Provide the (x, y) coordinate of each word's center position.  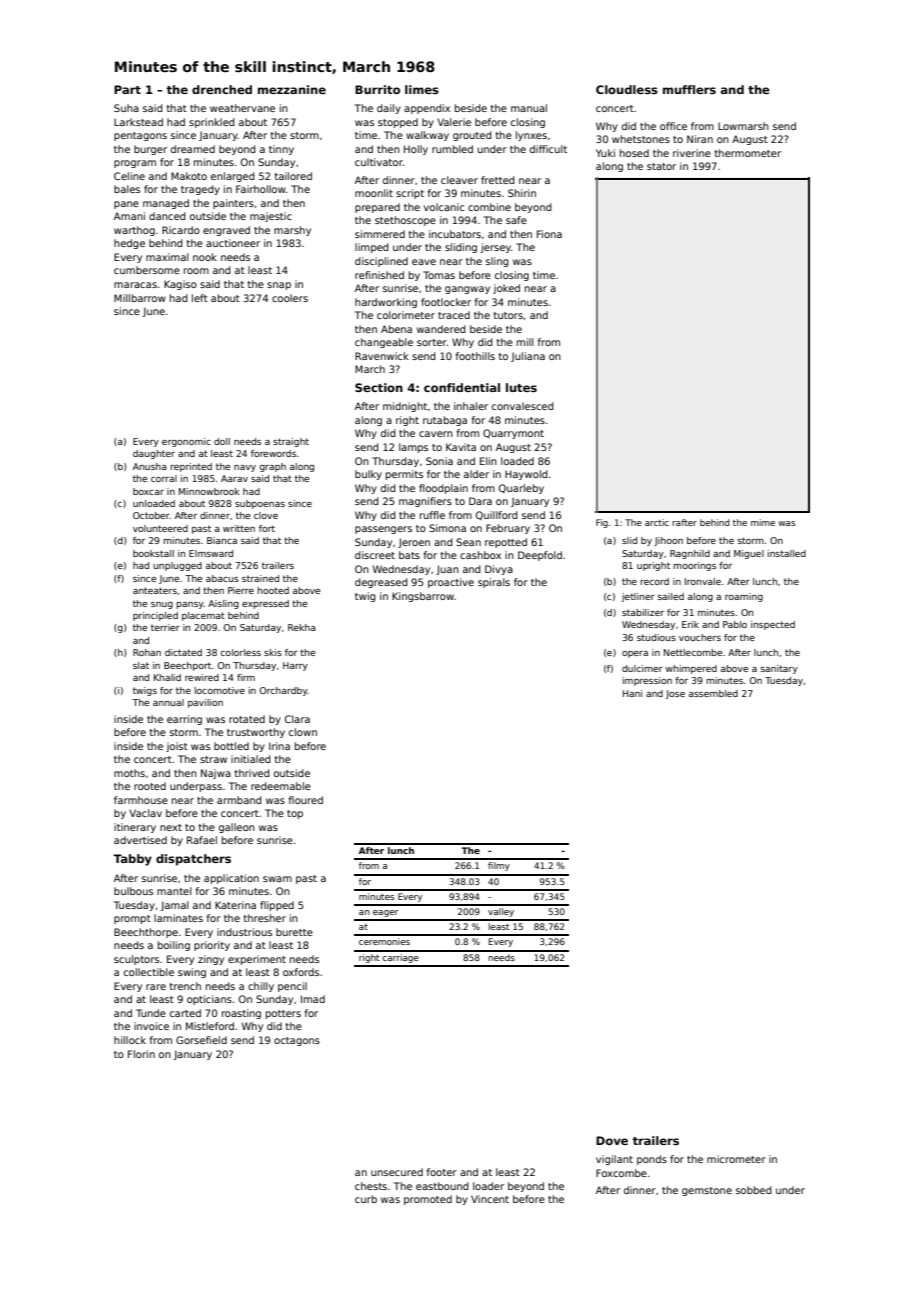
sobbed (754, 1190)
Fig (602, 523)
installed (787, 553)
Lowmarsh (743, 126)
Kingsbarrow (423, 597)
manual (529, 108)
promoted (428, 1200)
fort (267, 528)
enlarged (233, 177)
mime (763, 522)
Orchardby (284, 691)
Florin (141, 1054)
